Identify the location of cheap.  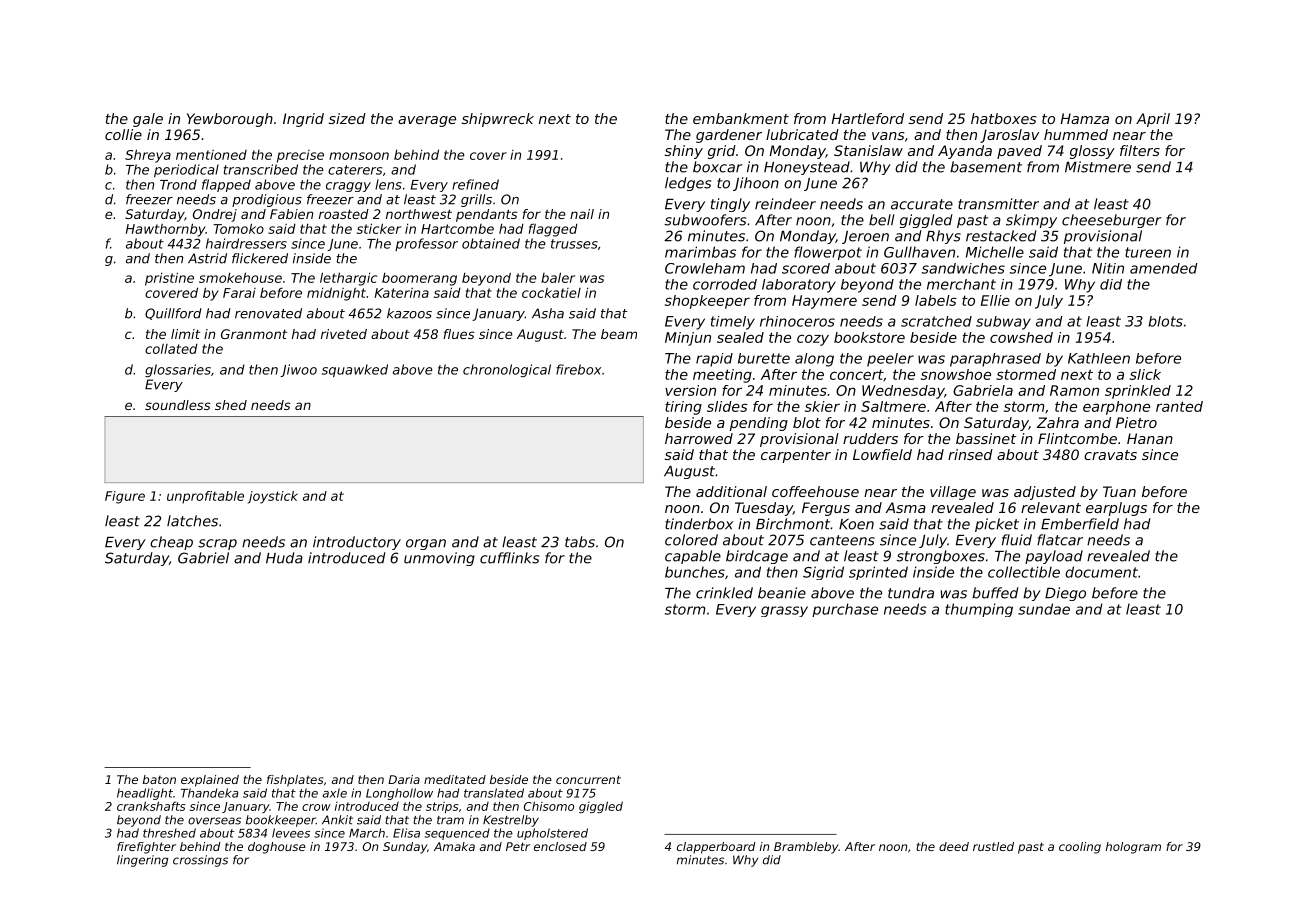
(171, 543).
